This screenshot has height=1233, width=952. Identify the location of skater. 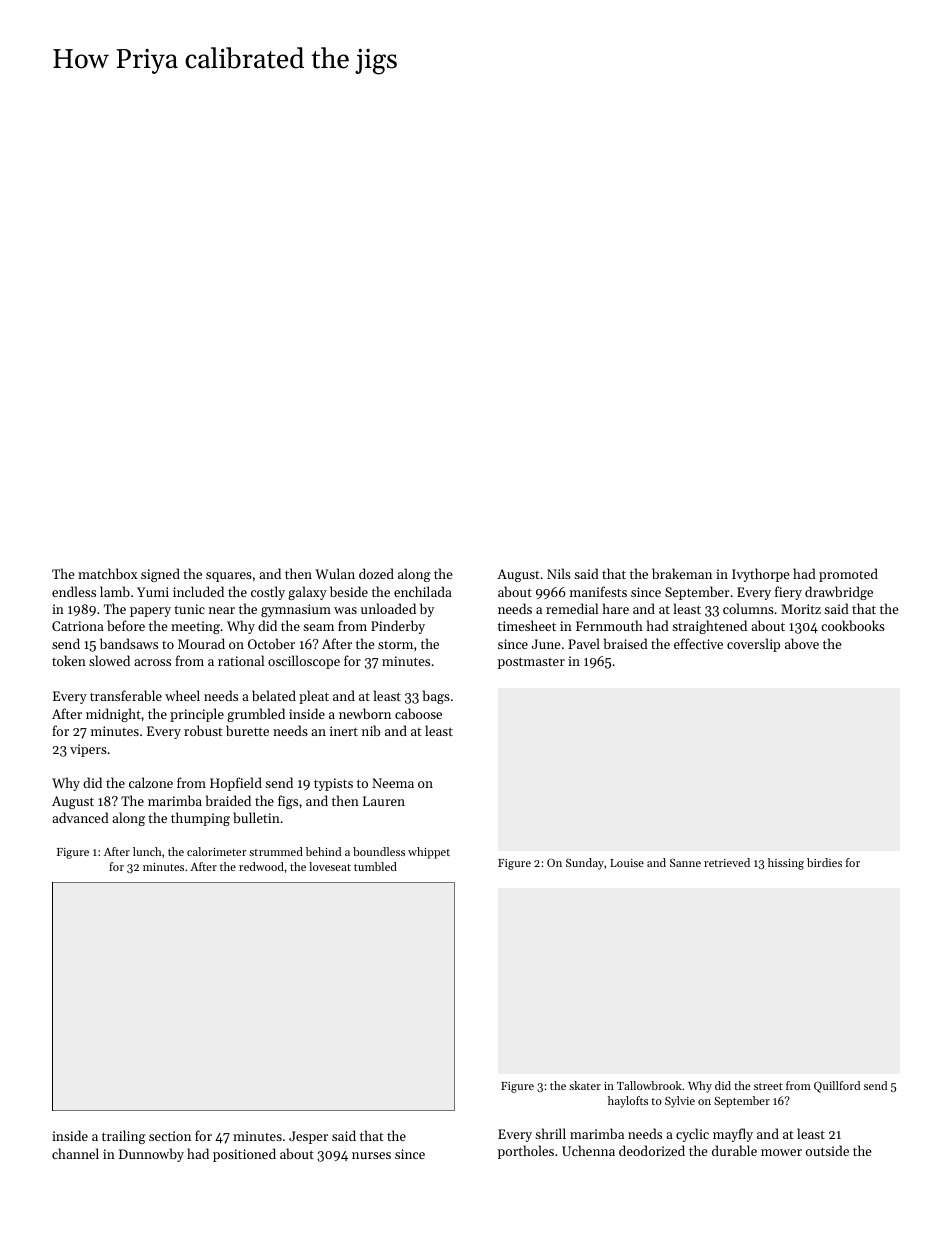
(585, 1085).
